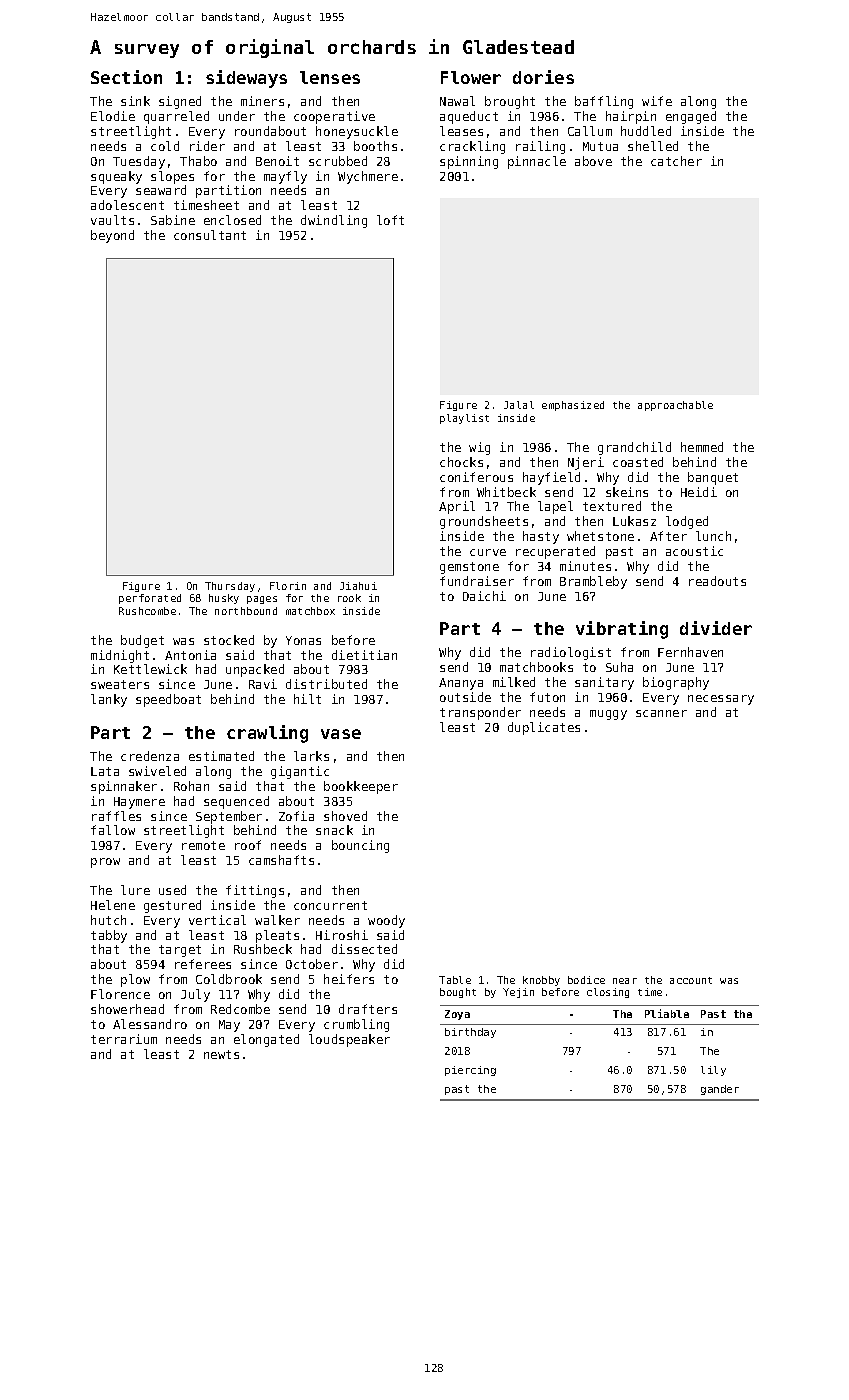 Image resolution: width=849 pixels, height=1400 pixels. Describe the element at coordinates (657, 101) in the page. I see `wife` at that location.
